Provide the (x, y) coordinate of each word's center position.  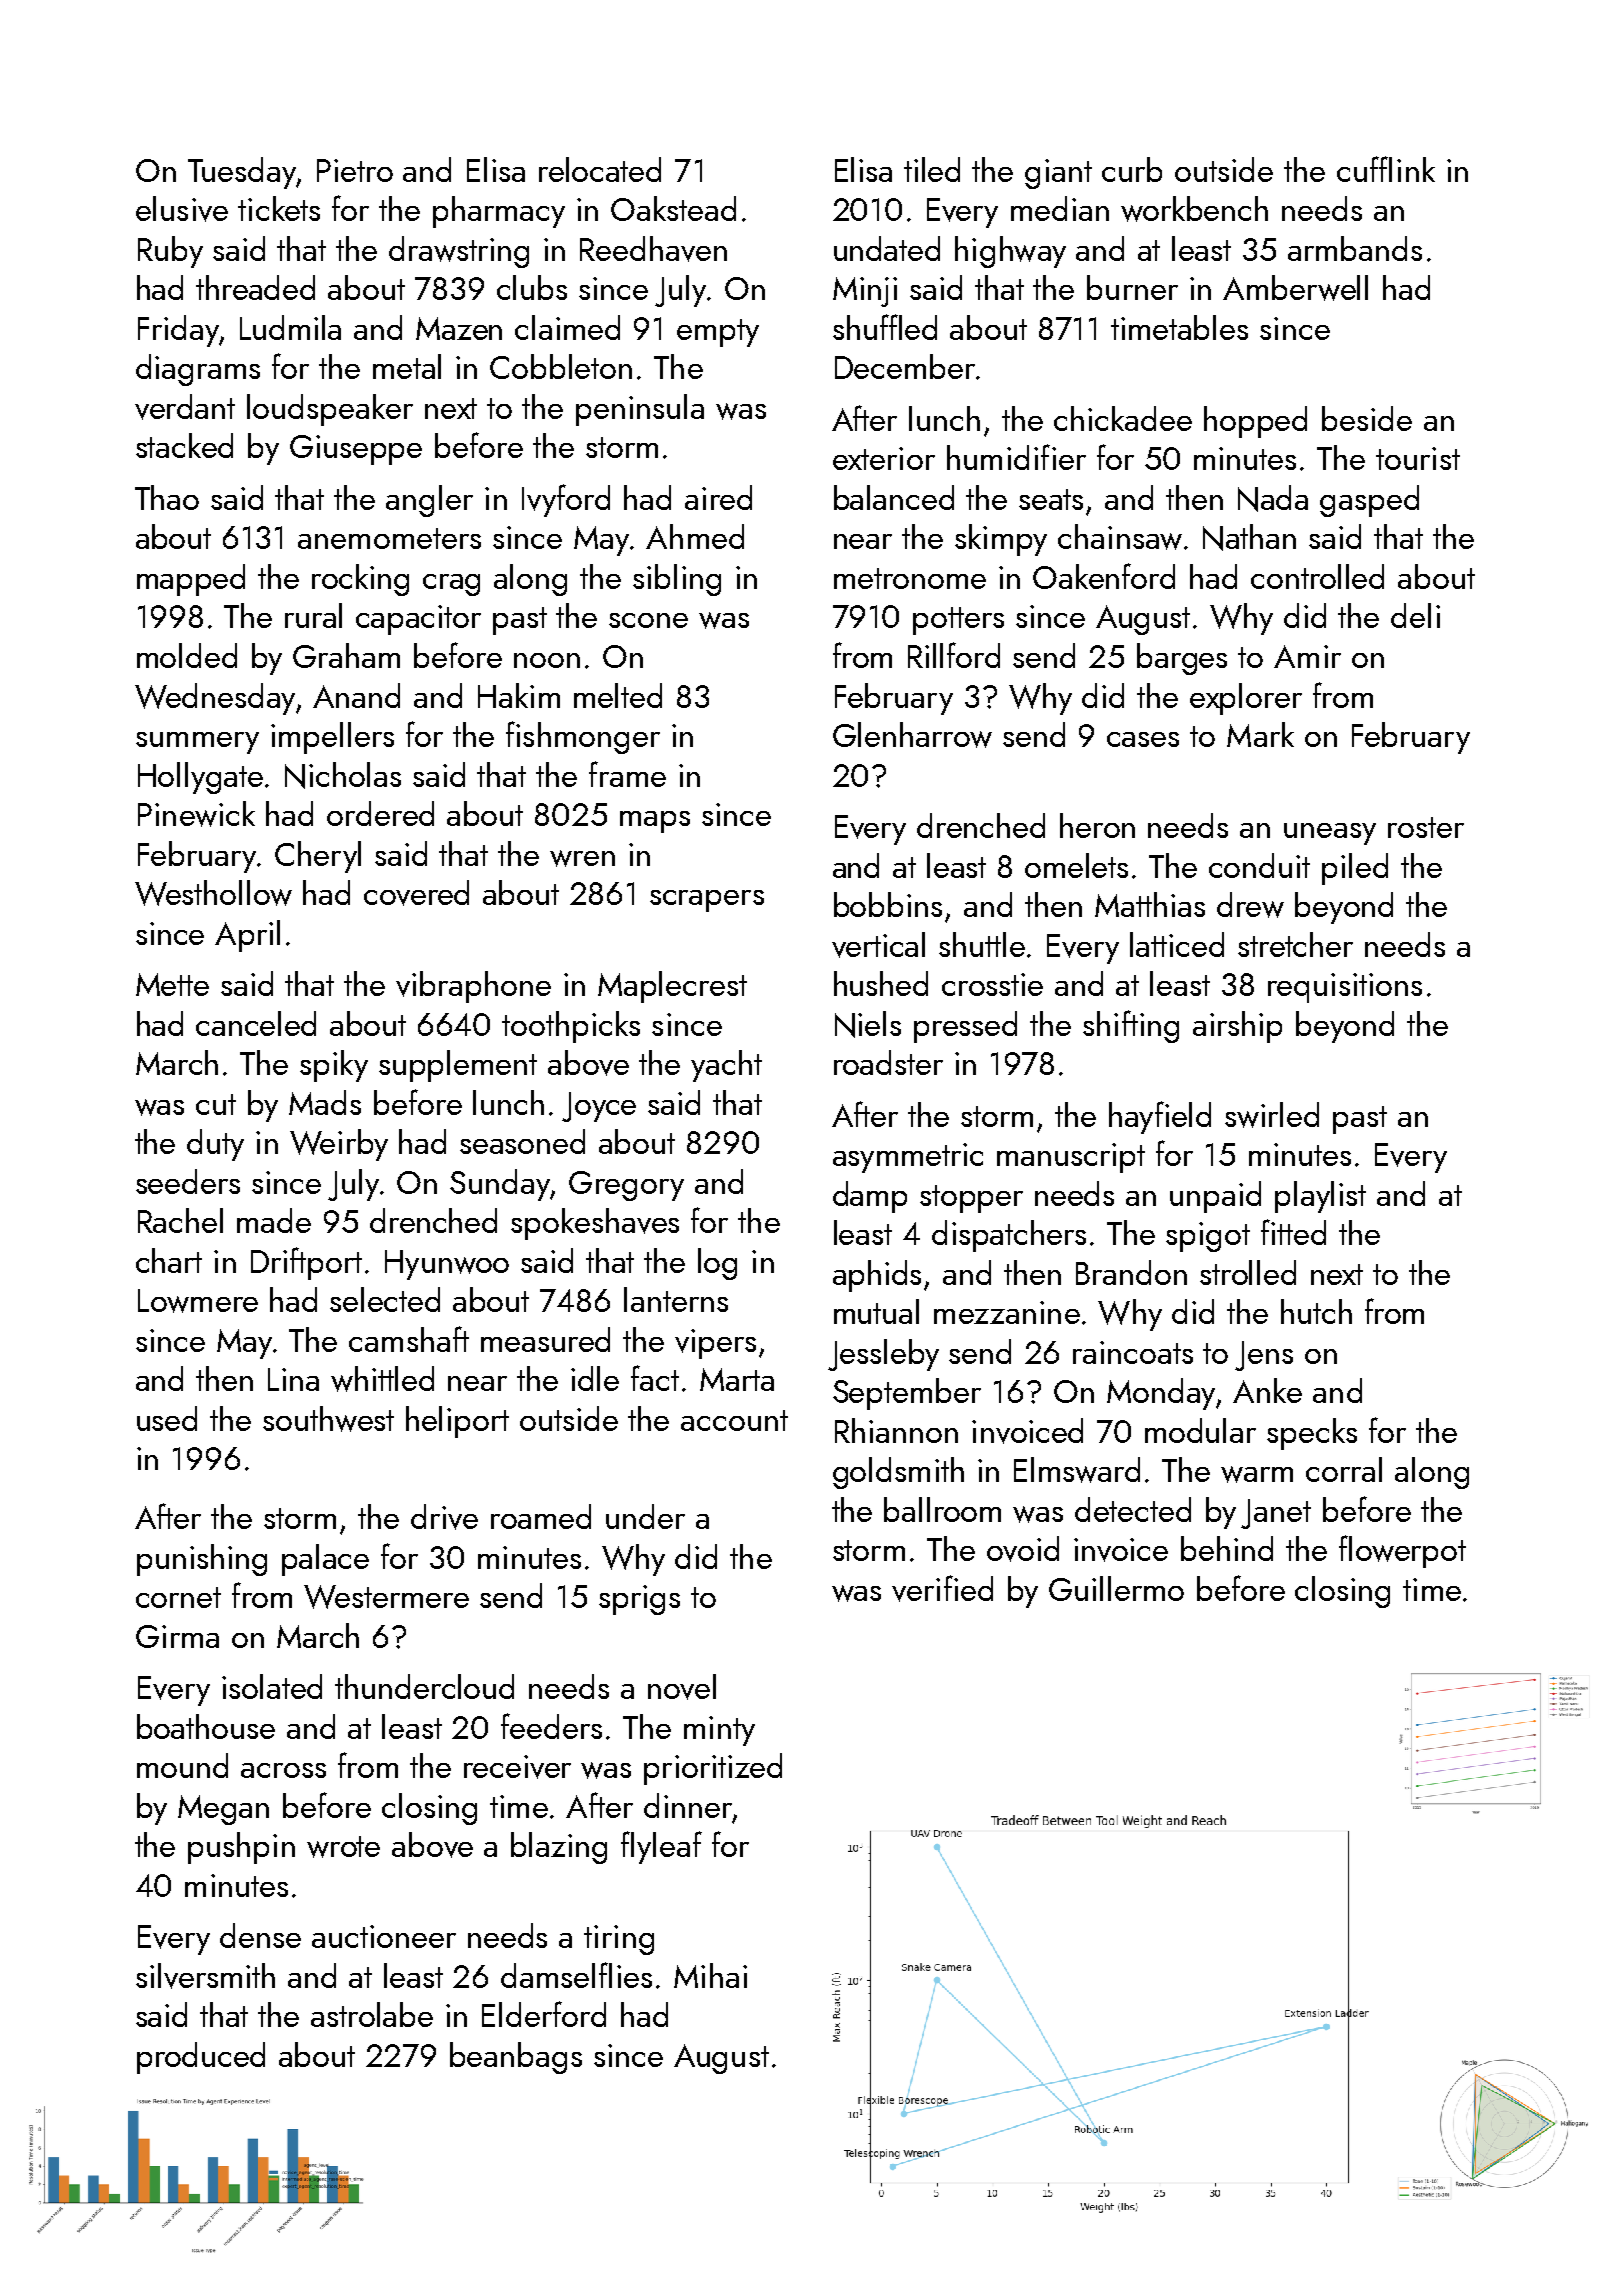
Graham (346, 655)
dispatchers (1009, 1236)
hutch (1316, 1311)
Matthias (1150, 904)
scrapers (707, 901)
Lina (293, 1379)
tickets (279, 208)
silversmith (205, 1976)
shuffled (885, 327)
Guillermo (1116, 1588)
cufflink (1386, 169)
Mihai (710, 1975)
